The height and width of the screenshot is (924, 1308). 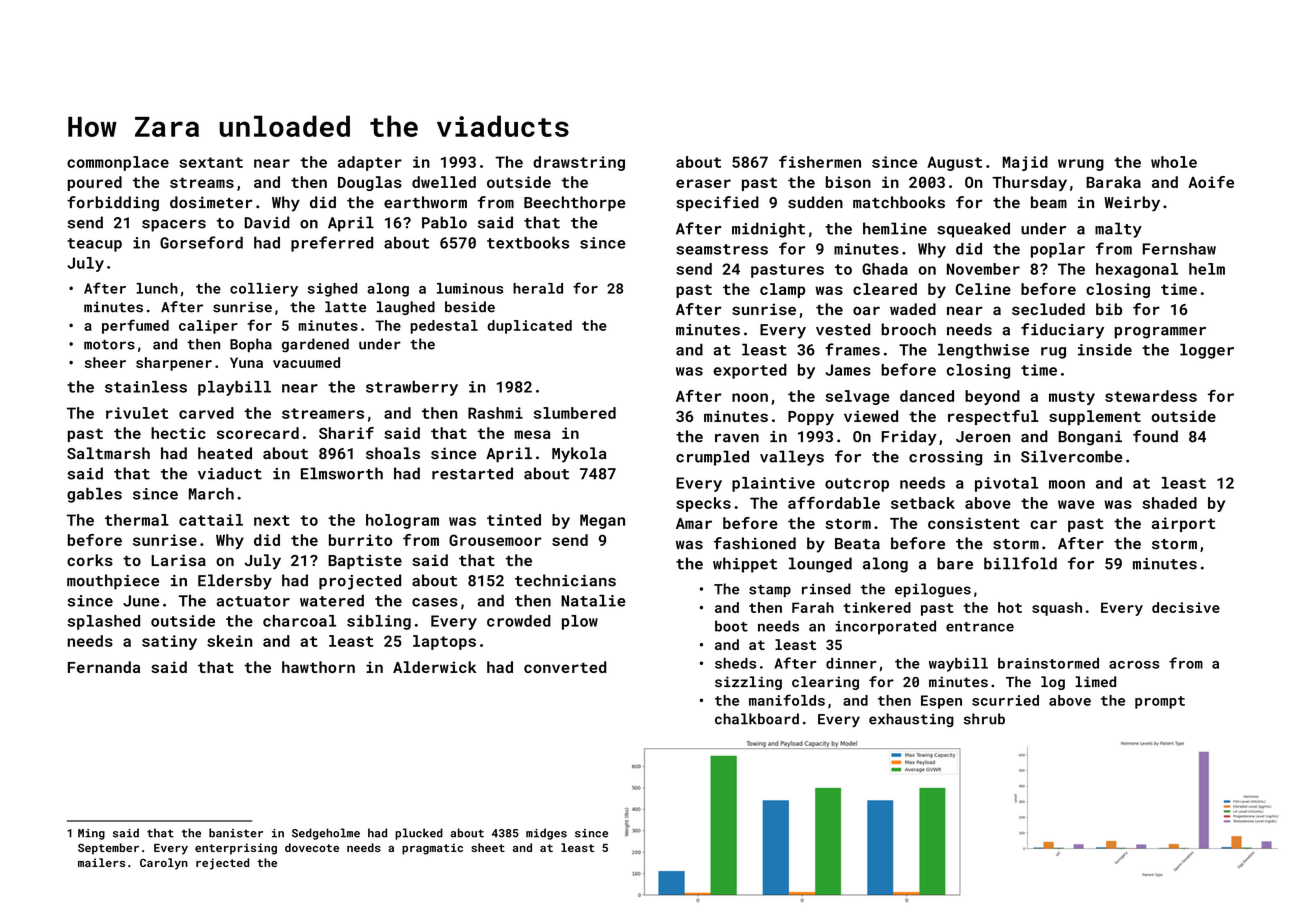 What do you see at coordinates (101, 862) in the screenshot?
I see `mailers` at bounding box center [101, 862].
